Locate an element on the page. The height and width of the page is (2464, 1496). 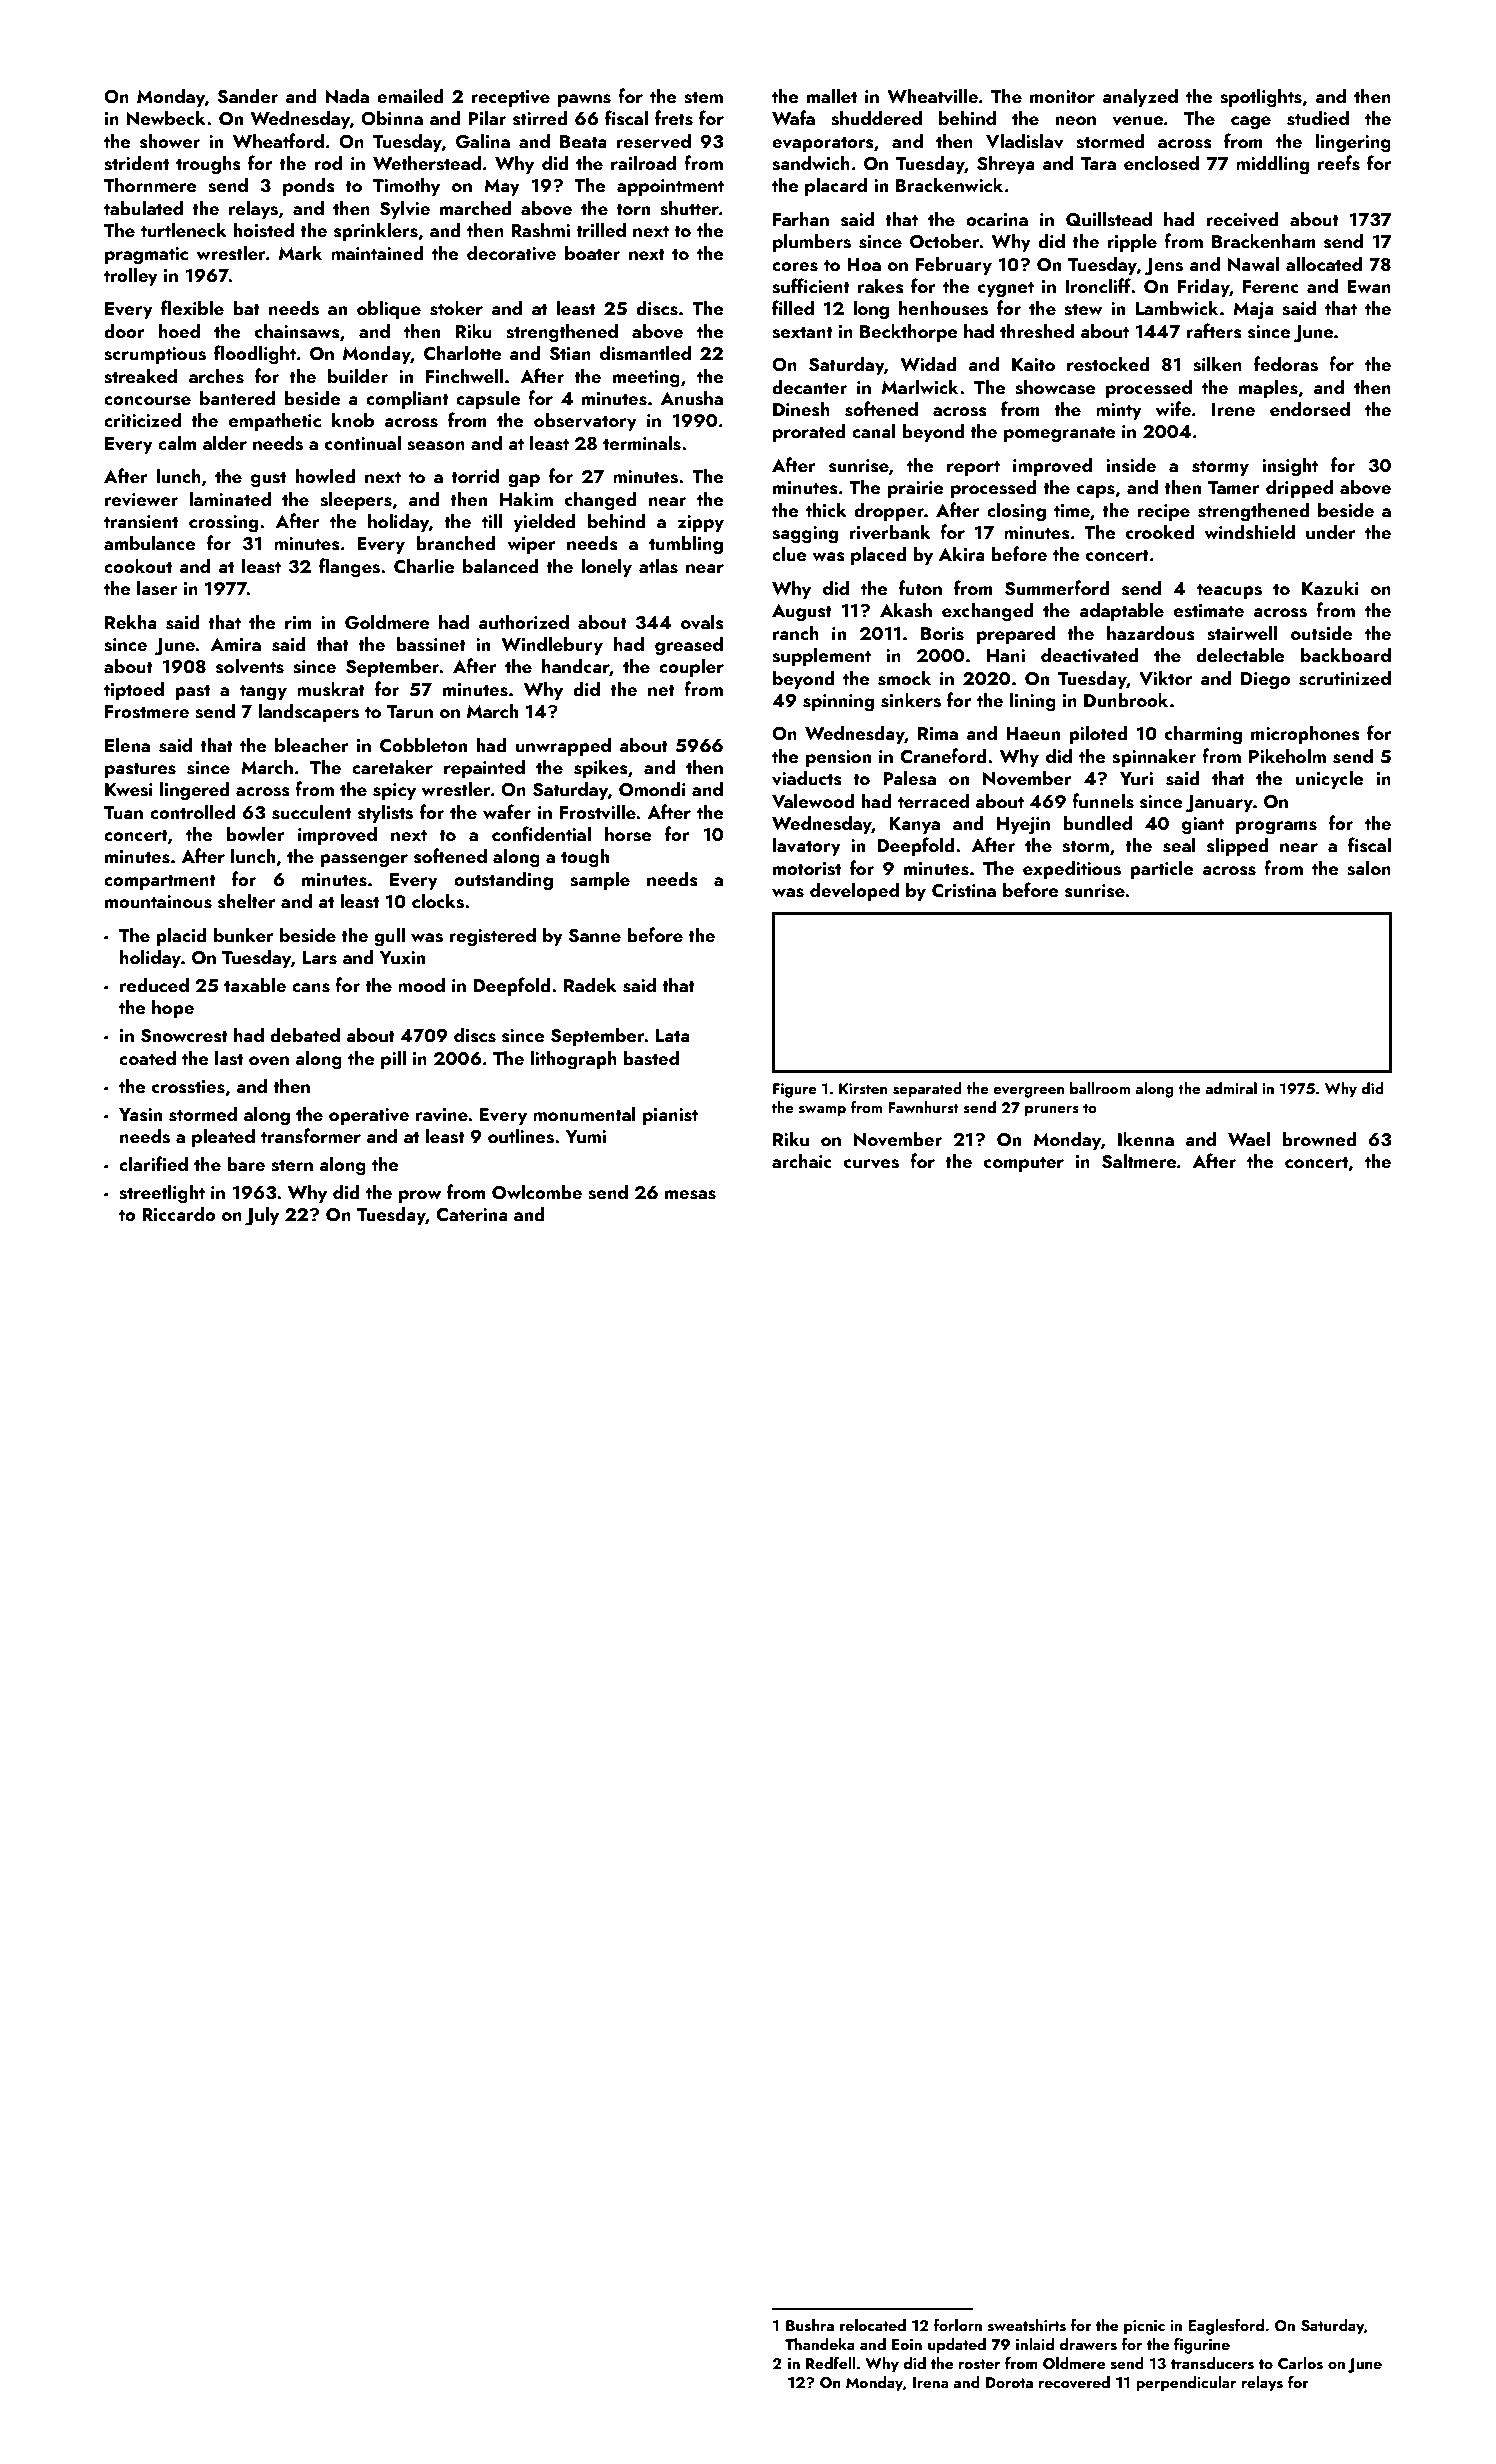
Bushra is located at coordinates (810, 2325).
